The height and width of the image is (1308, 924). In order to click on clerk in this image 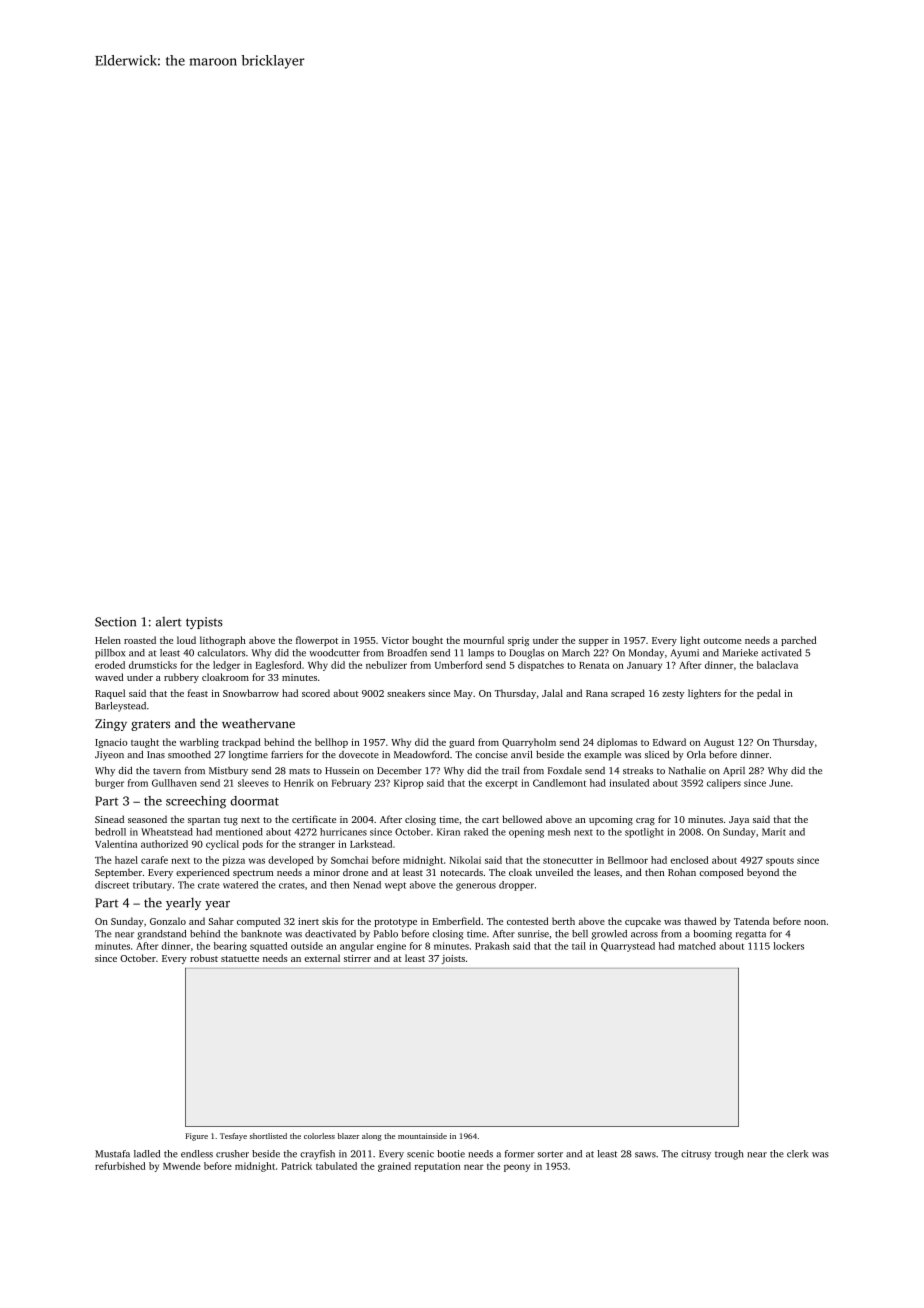, I will do `click(797, 1154)`.
